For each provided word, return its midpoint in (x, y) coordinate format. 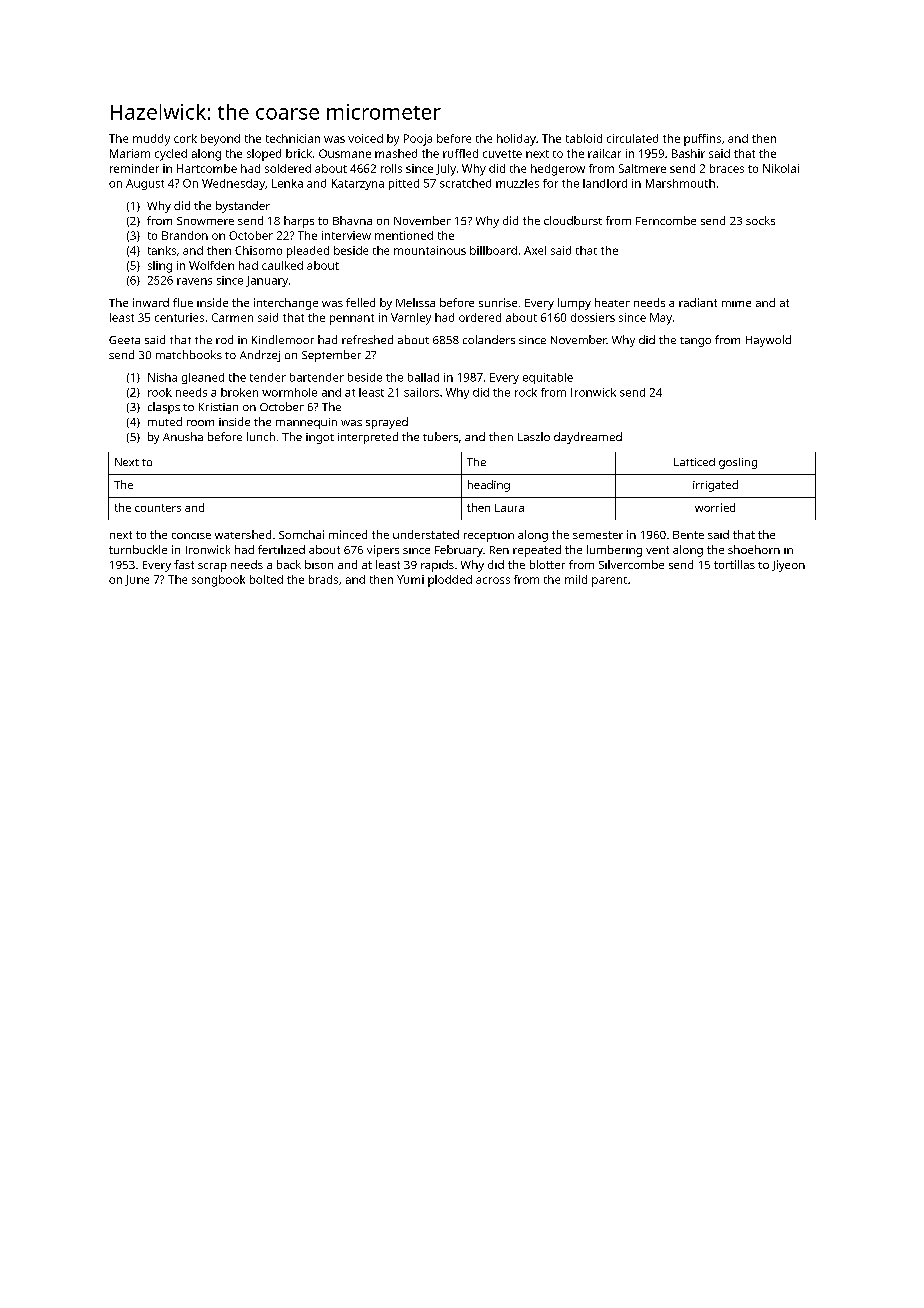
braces (727, 168)
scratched (465, 183)
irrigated (715, 486)
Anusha (183, 436)
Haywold (768, 341)
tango (695, 342)
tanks (162, 250)
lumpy (574, 304)
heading (489, 486)
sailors (421, 392)
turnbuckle (138, 549)
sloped (264, 155)
